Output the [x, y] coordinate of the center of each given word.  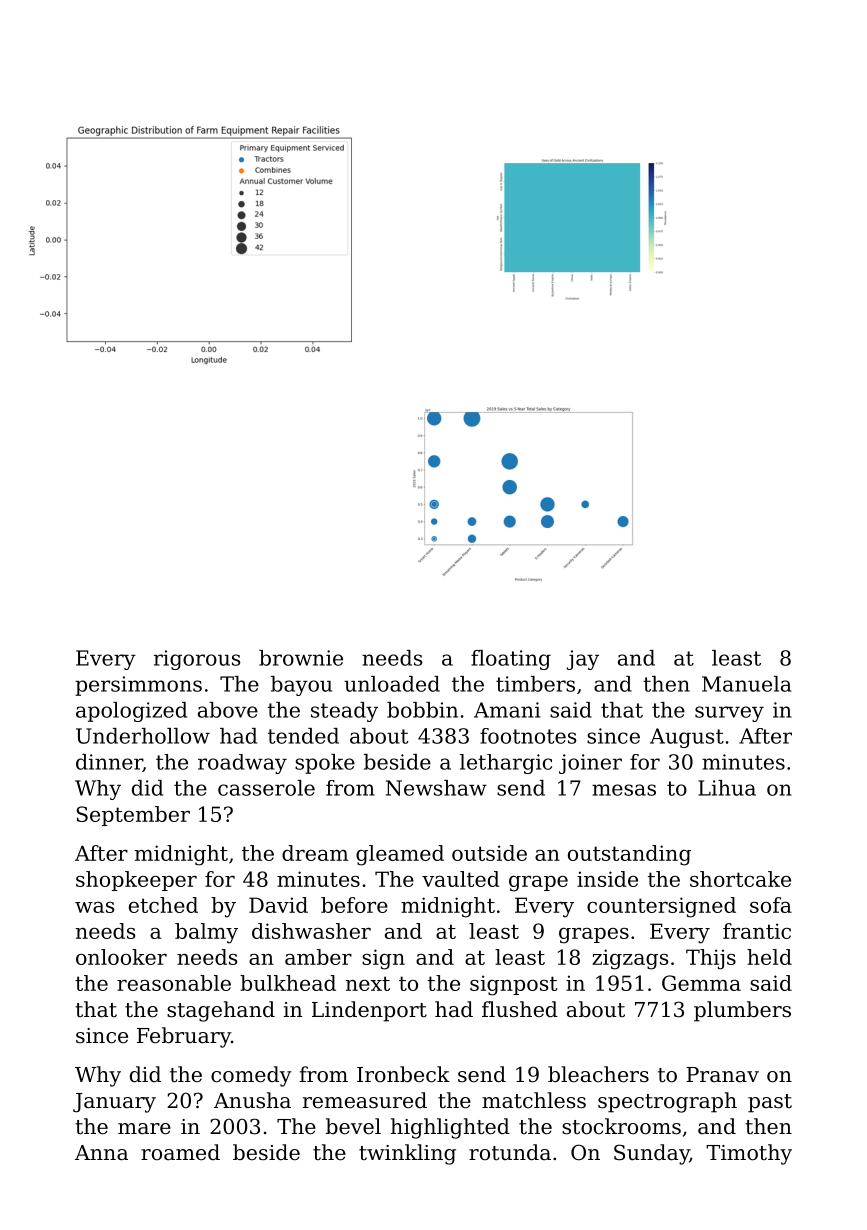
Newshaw [436, 788]
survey [729, 714]
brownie [301, 658]
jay [583, 660]
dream [315, 853]
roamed [180, 1152]
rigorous [197, 660]
